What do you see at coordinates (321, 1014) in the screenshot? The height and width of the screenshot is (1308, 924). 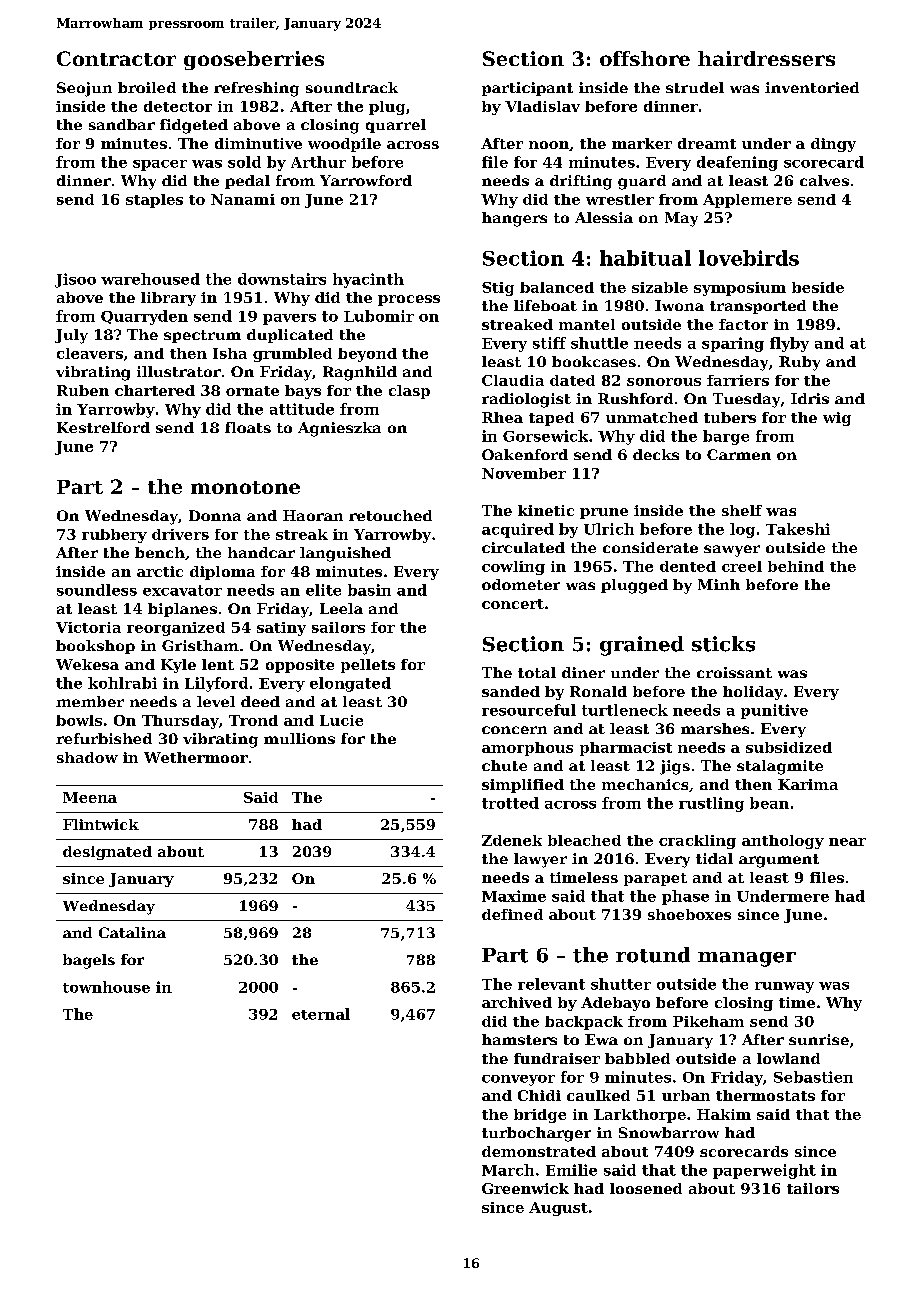 I see `eternal` at bounding box center [321, 1014].
